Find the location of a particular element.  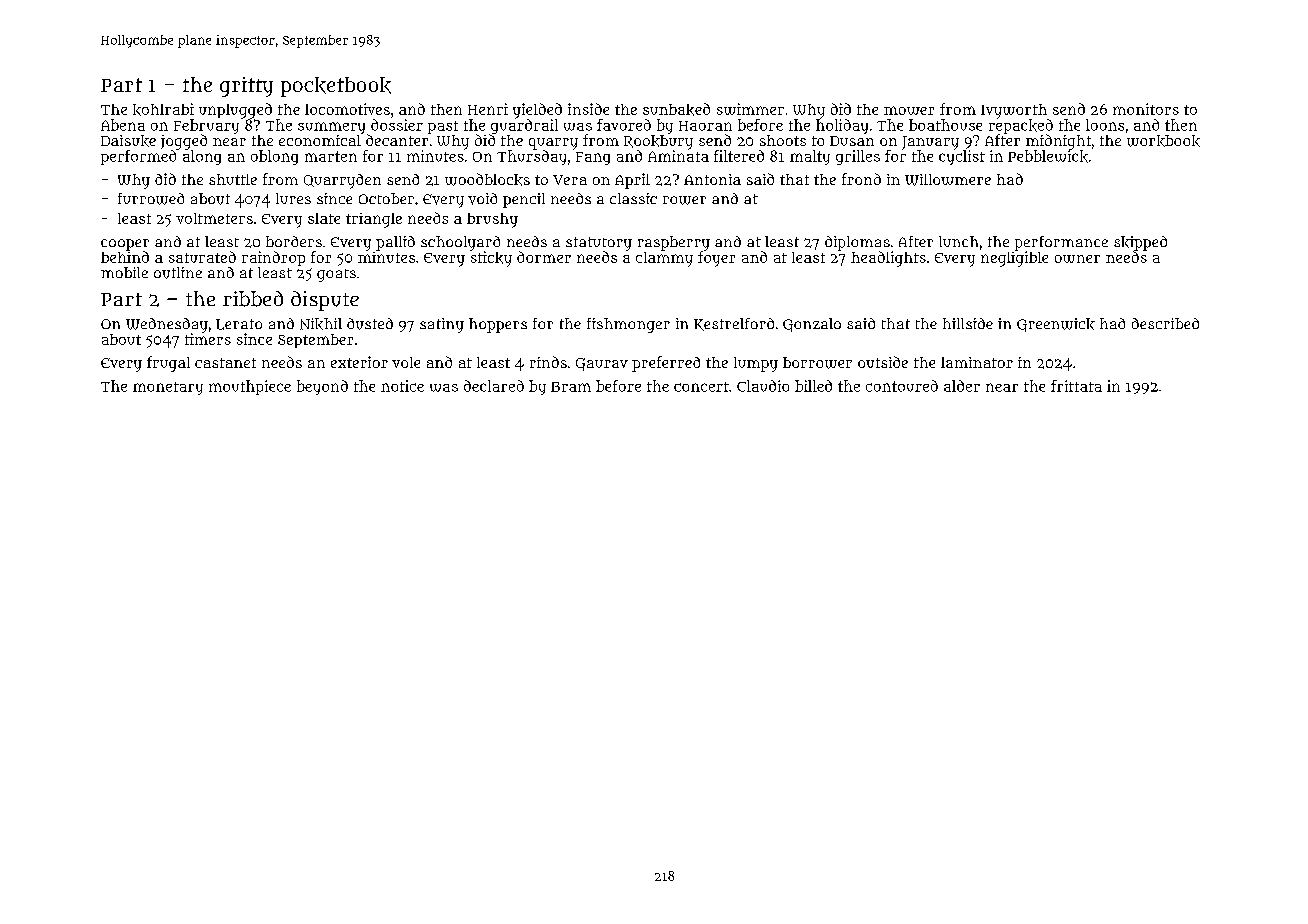

monitors is located at coordinates (1146, 109).
